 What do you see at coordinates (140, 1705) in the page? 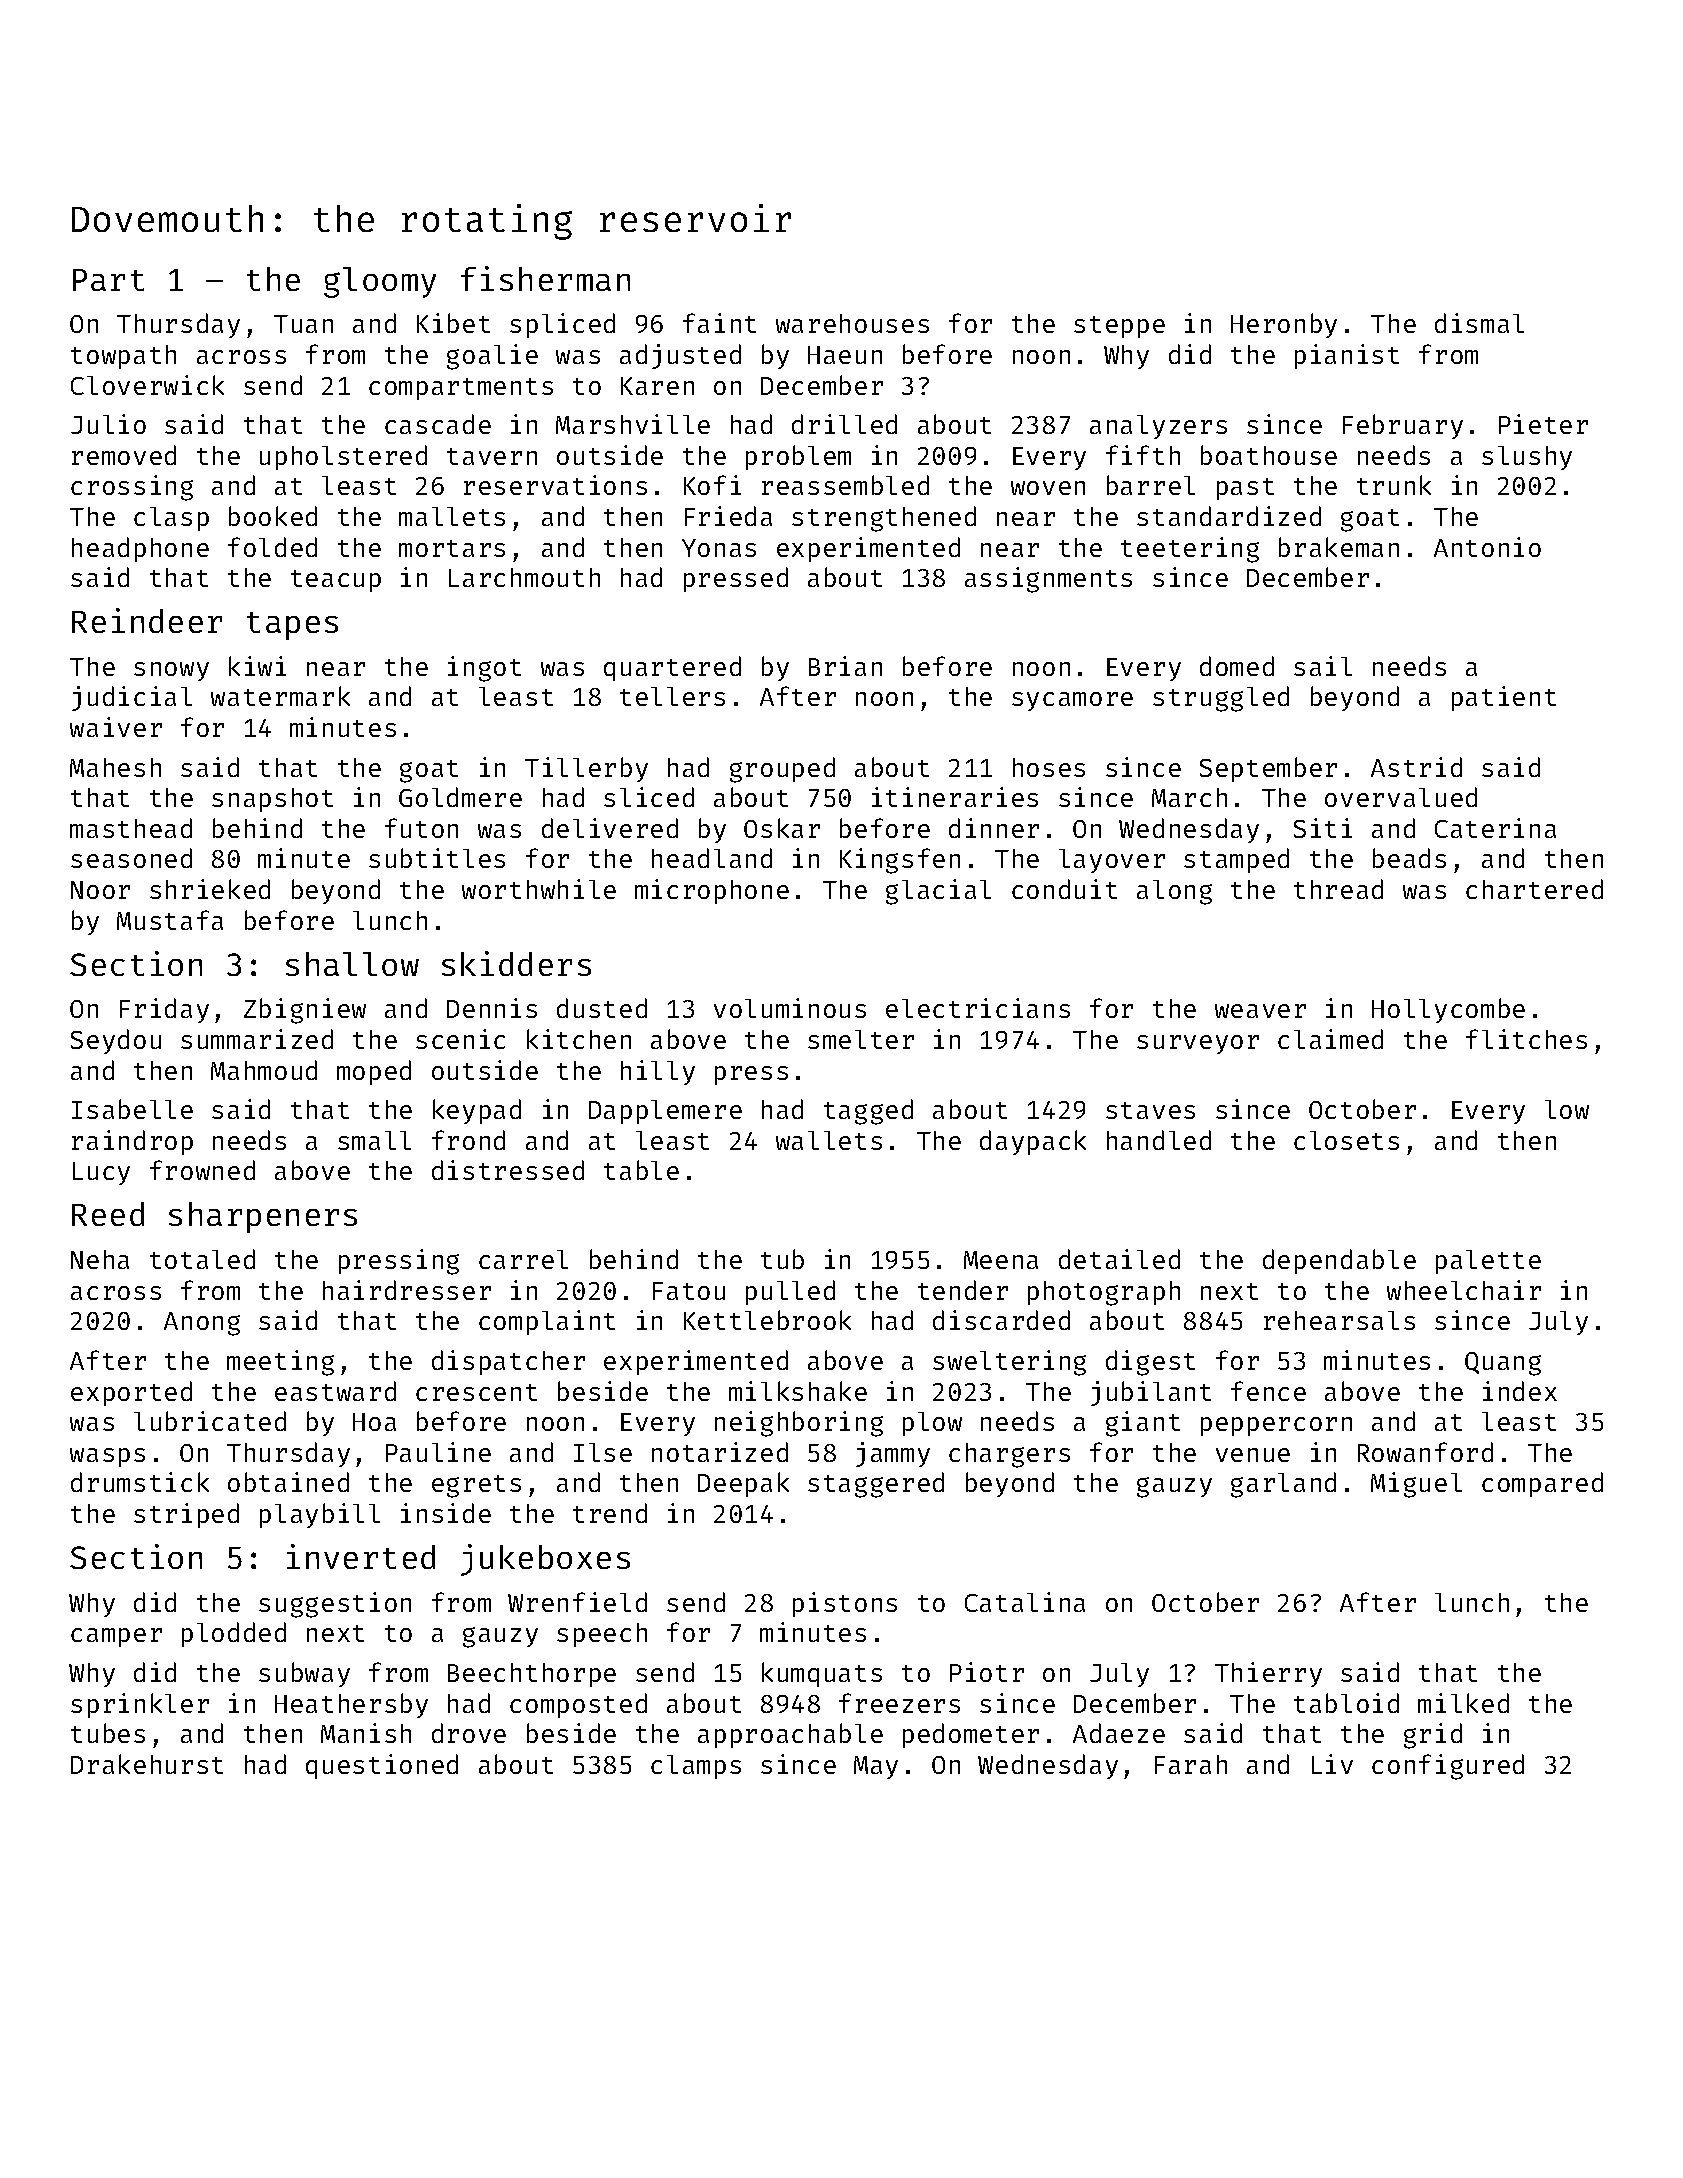
I see `sprinkler` at bounding box center [140, 1705].
